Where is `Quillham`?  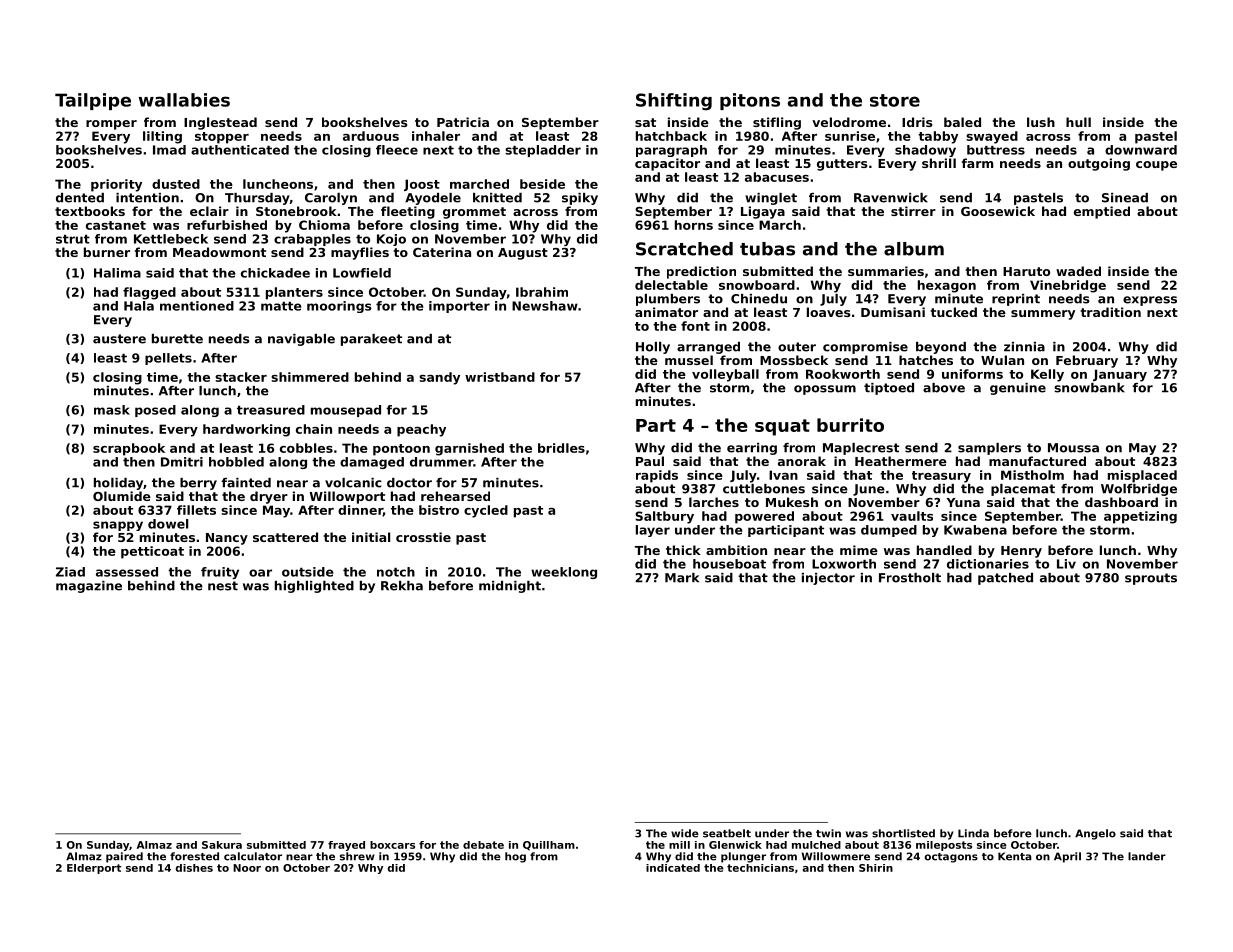 Quillham is located at coordinates (549, 846).
